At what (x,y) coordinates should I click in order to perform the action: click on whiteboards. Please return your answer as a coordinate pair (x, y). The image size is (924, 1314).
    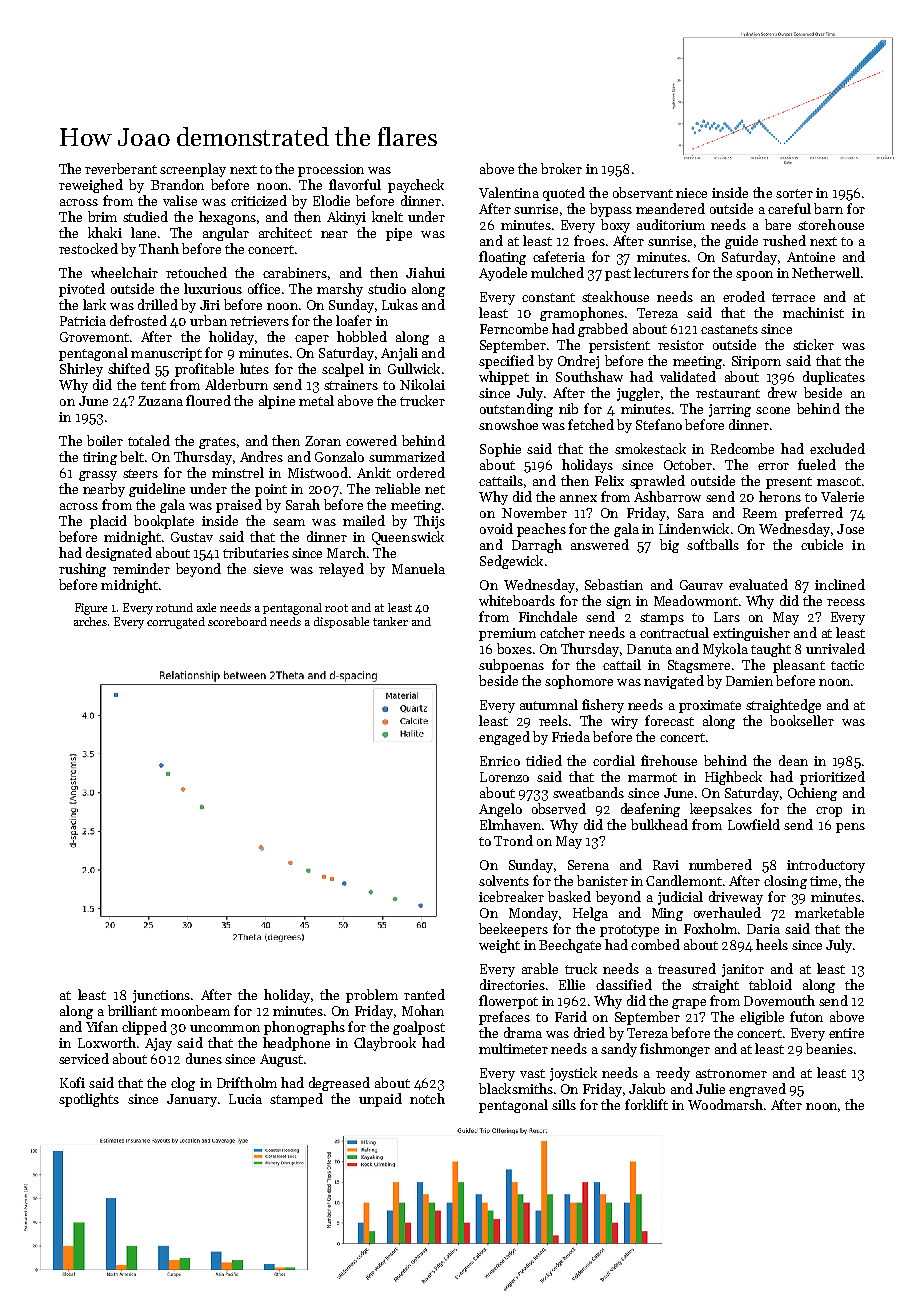
    Looking at the image, I should click on (517, 600).
